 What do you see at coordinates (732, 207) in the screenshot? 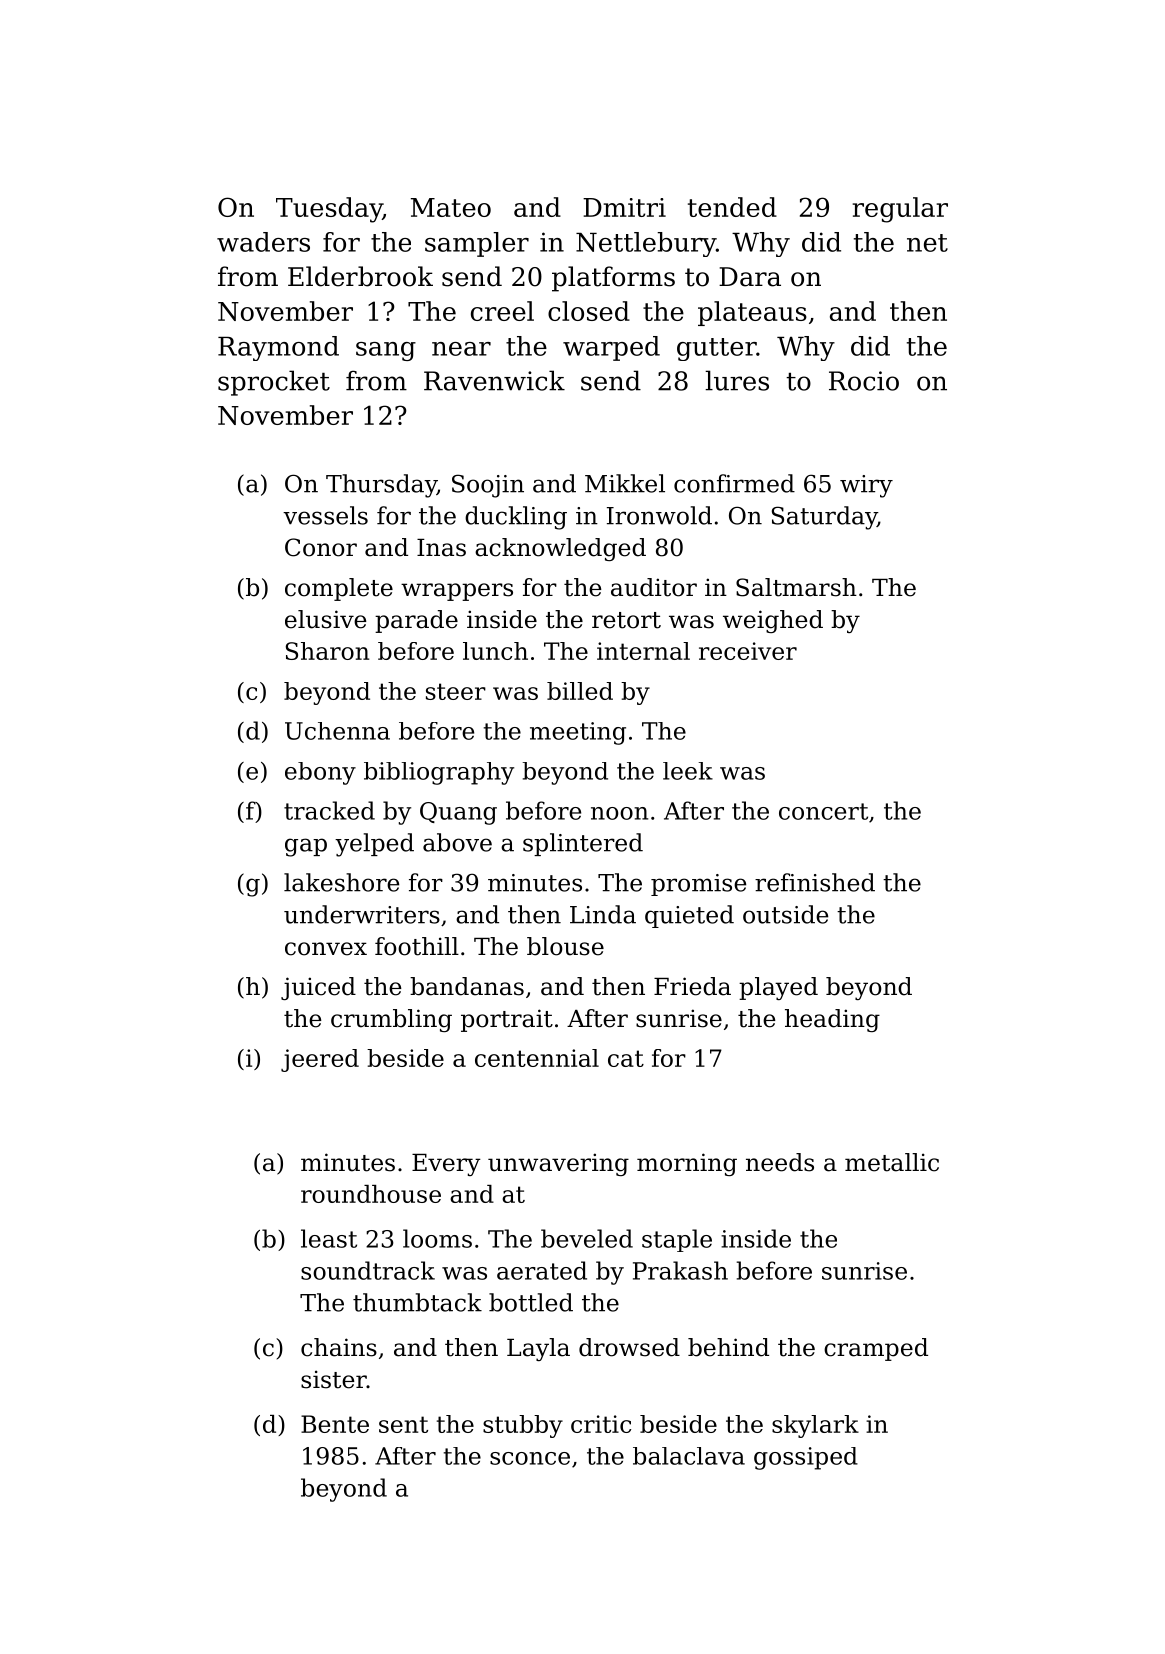
I see `tended` at bounding box center [732, 207].
